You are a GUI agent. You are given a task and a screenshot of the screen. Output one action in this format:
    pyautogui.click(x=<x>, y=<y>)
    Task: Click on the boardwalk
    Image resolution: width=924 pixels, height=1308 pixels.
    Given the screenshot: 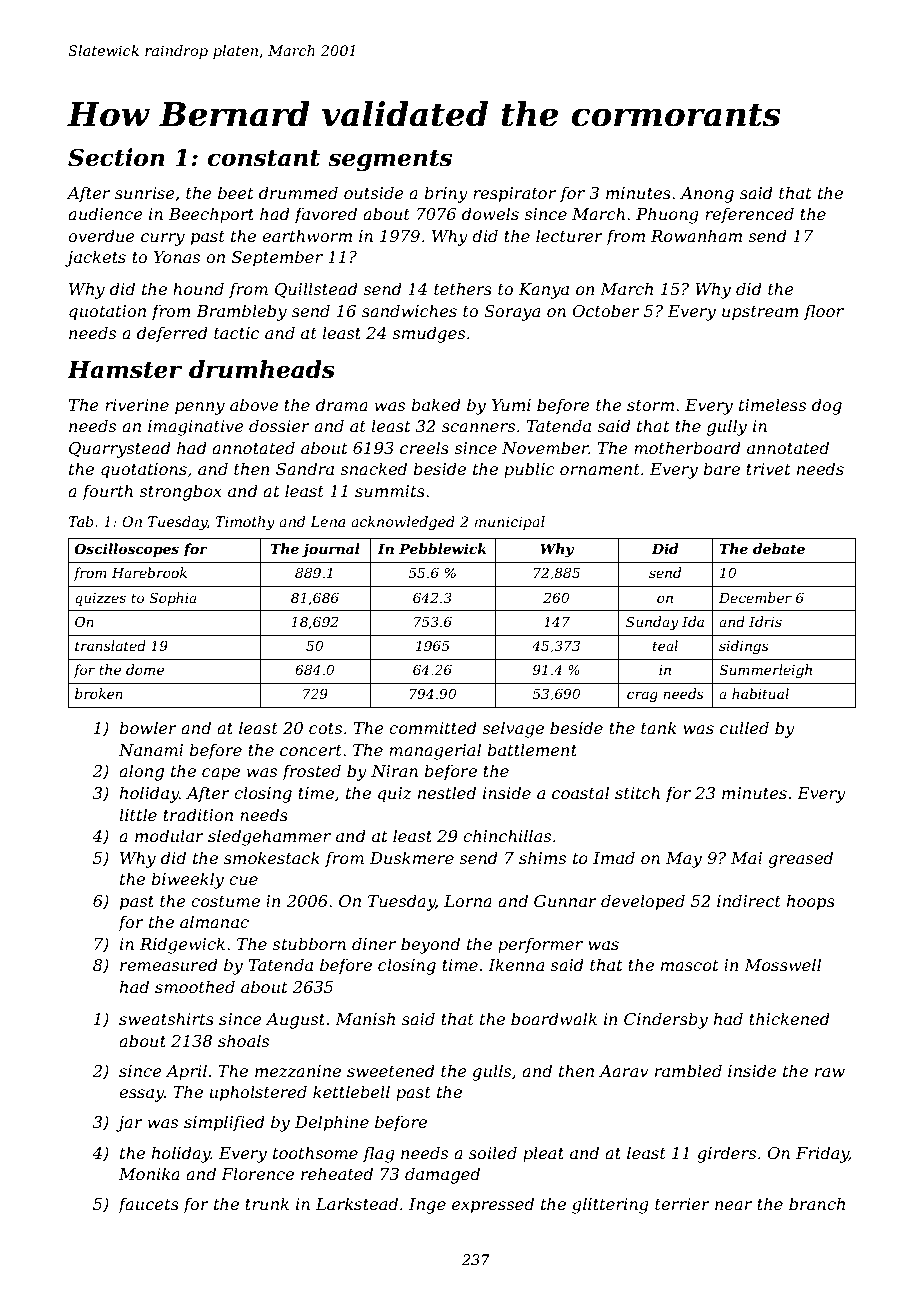 What is the action you would take?
    pyautogui.click(x=554, y=1018)
